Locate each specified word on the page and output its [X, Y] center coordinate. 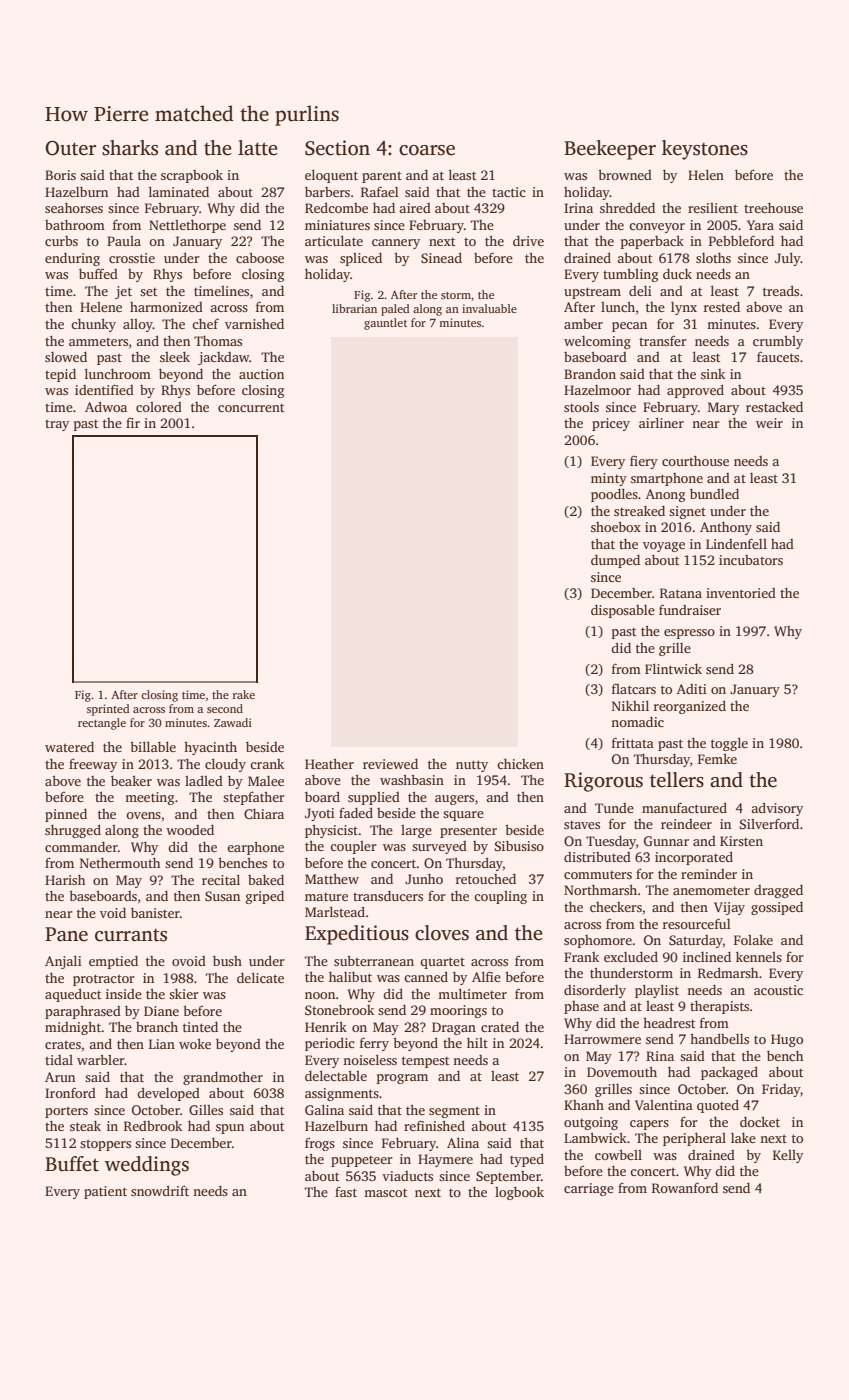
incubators [751, 560]
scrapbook [192, 176]
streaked [639, 510]
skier [184, 993]
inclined [707, 957]
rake [244, 694]
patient [105, 1192]
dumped [615, 561]
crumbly [778, 342]
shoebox [616, 527]
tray [57, 425]
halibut [350, 977]
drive [528, 241]
